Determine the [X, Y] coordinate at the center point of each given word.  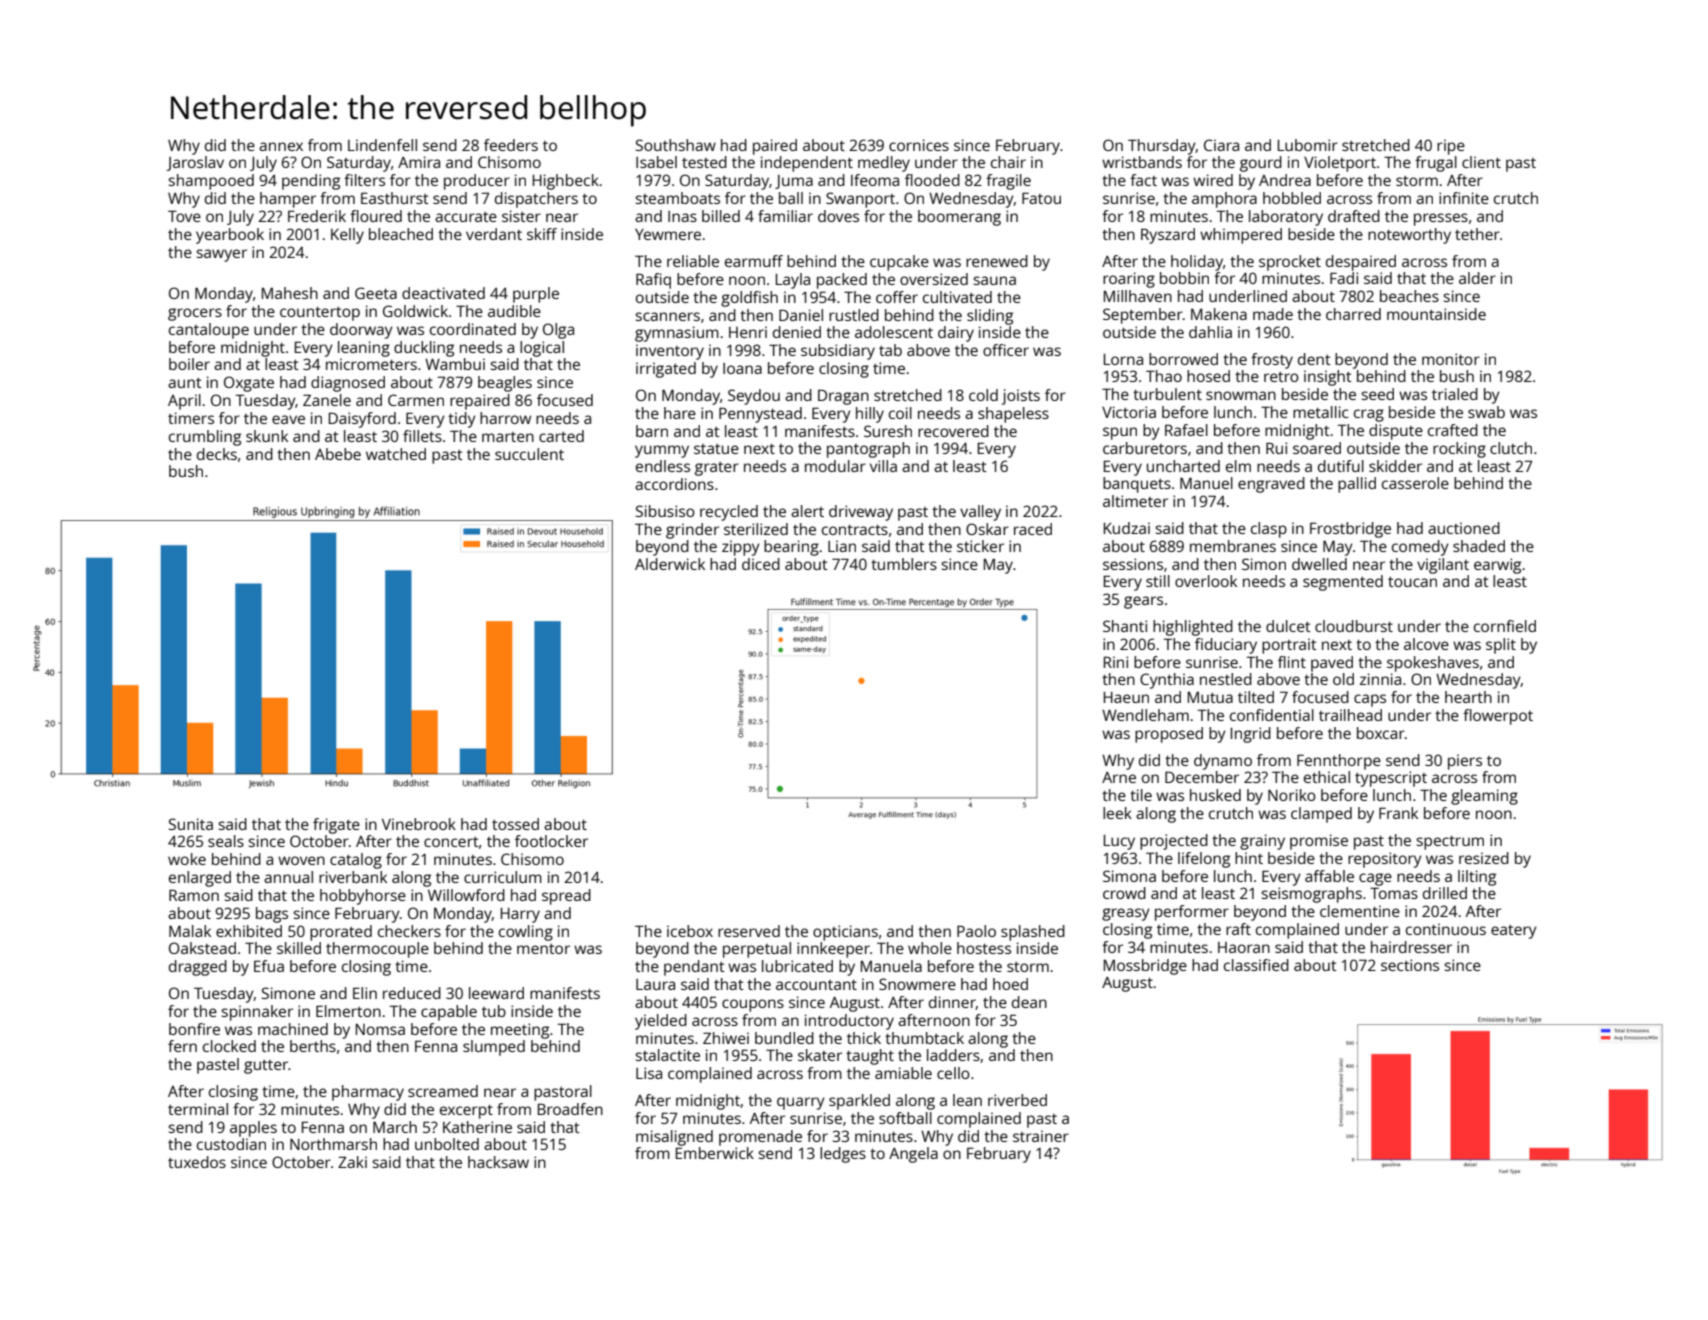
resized [1484, 858]
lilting [1477, 878]
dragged [198, 968]
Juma [794, 182]
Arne [1119, 777]
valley [980, 513]
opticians [845, 933]
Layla [793, 281]
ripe [1451, 147]
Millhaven [1138, 296]
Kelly [347, 236]
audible [514, 311]
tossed [515, 824]
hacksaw [498, 1162]
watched [396, 454]
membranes [1233, 546]
